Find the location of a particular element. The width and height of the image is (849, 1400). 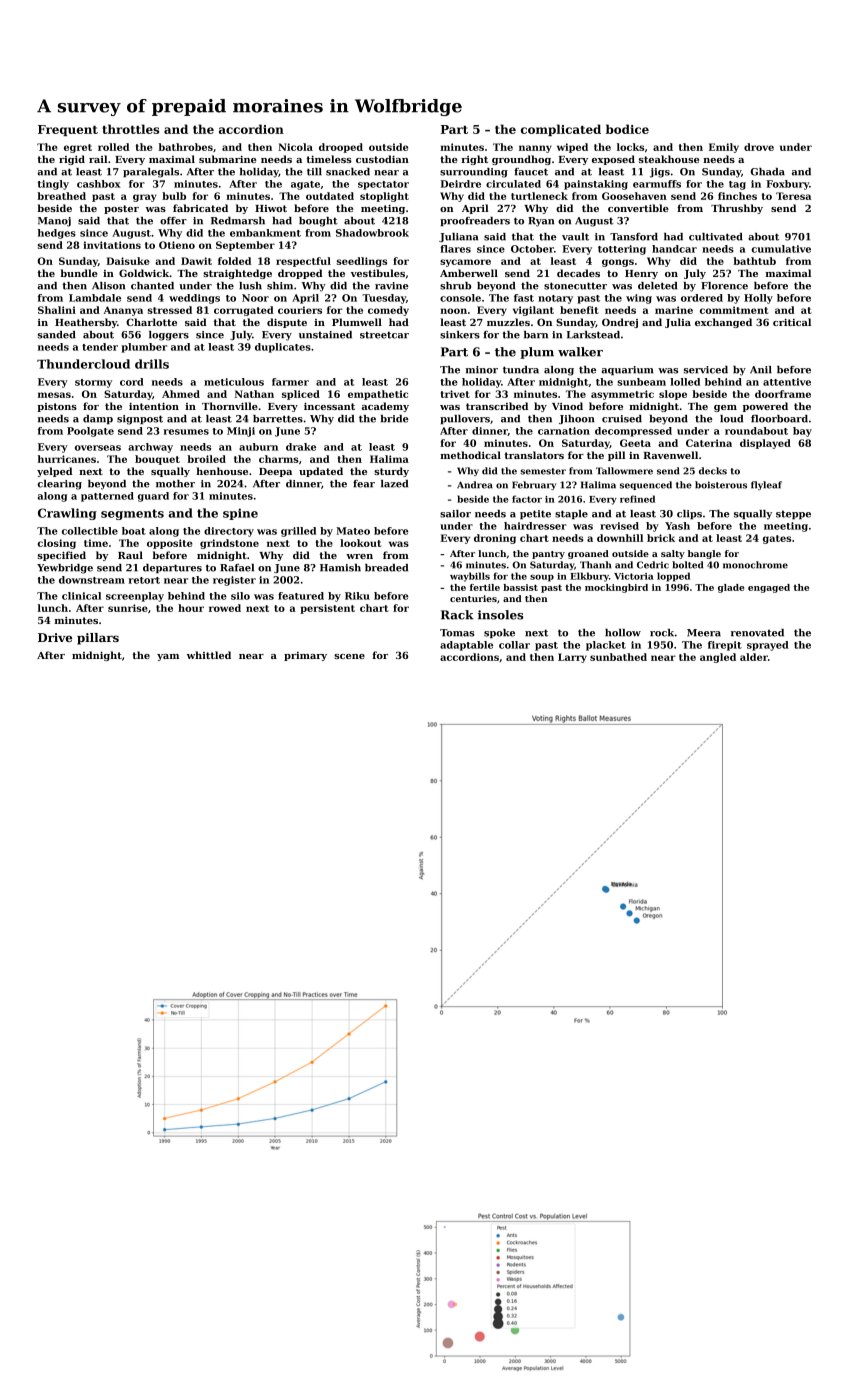

Poolgate is located at coordinates (90, 432).
